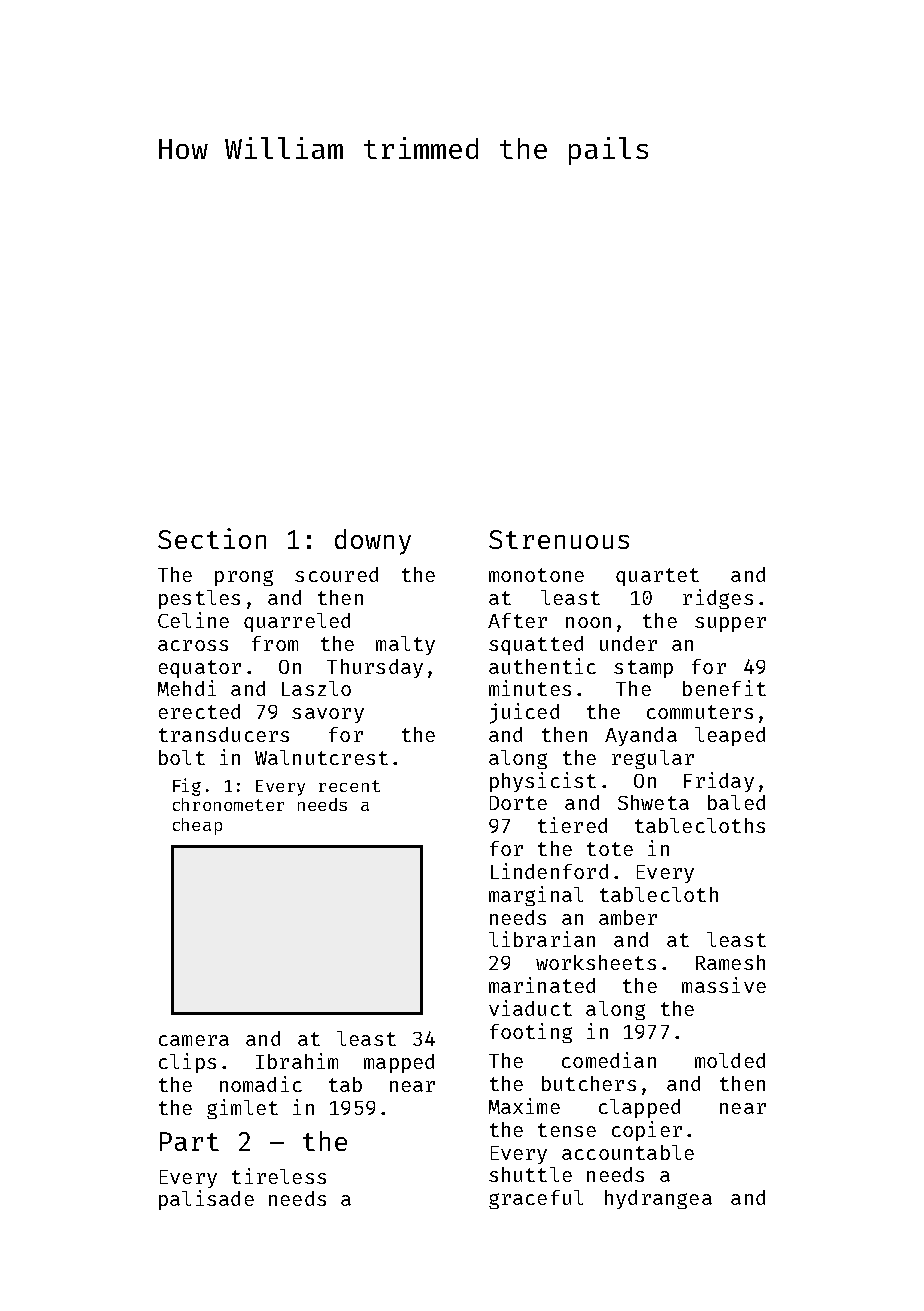 This screenshot has width=924, height=1311. What do you see at coordinates (189, 1141) in the screenshot?
I see `Part` at bounding box center [189, 1141].
